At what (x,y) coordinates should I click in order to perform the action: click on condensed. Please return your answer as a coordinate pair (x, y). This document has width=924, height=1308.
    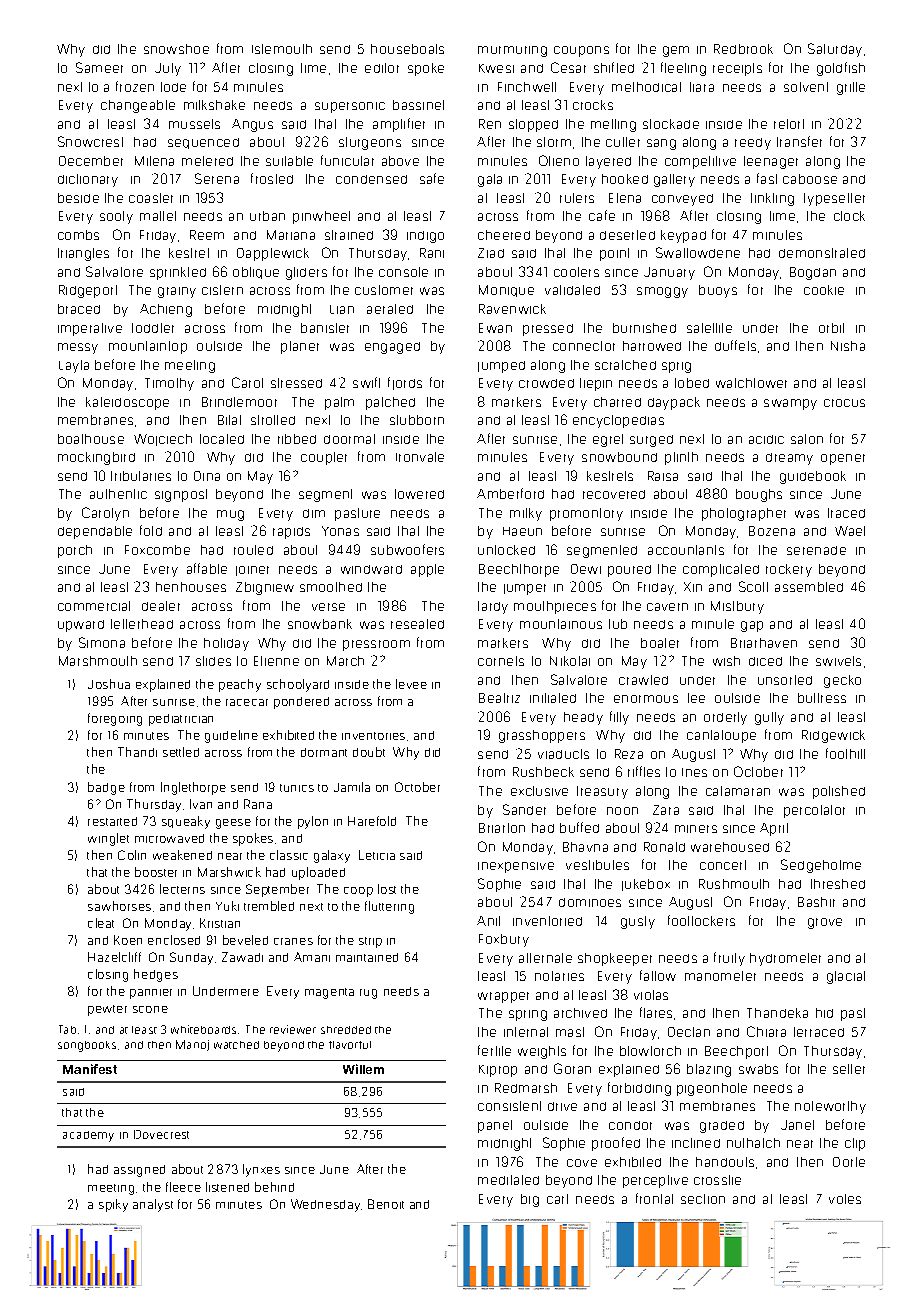
    Looking at the image, I should click on (371, 179).
